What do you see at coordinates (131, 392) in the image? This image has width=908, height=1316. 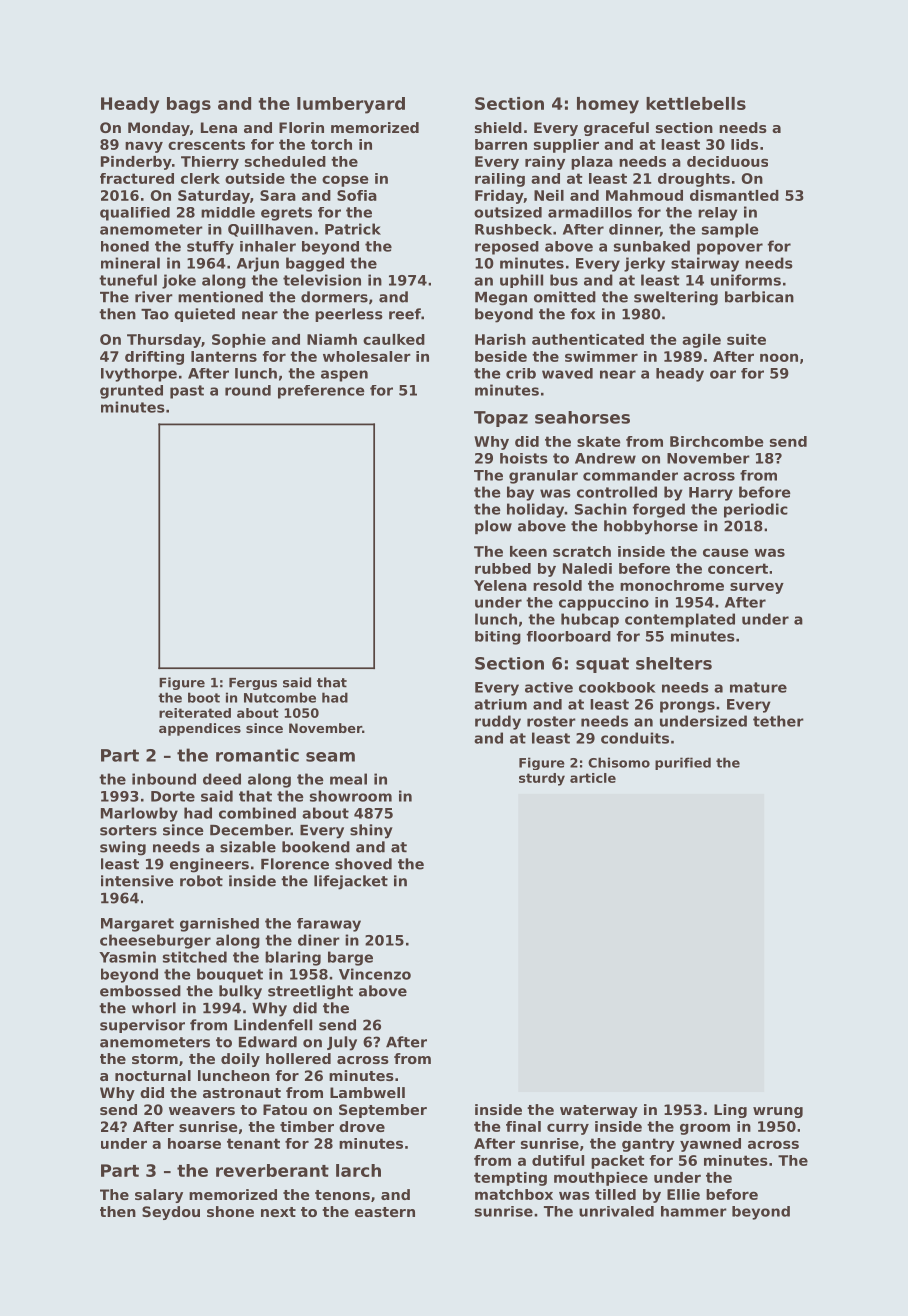 I see `grunted` at bounding box center [131, 392].
